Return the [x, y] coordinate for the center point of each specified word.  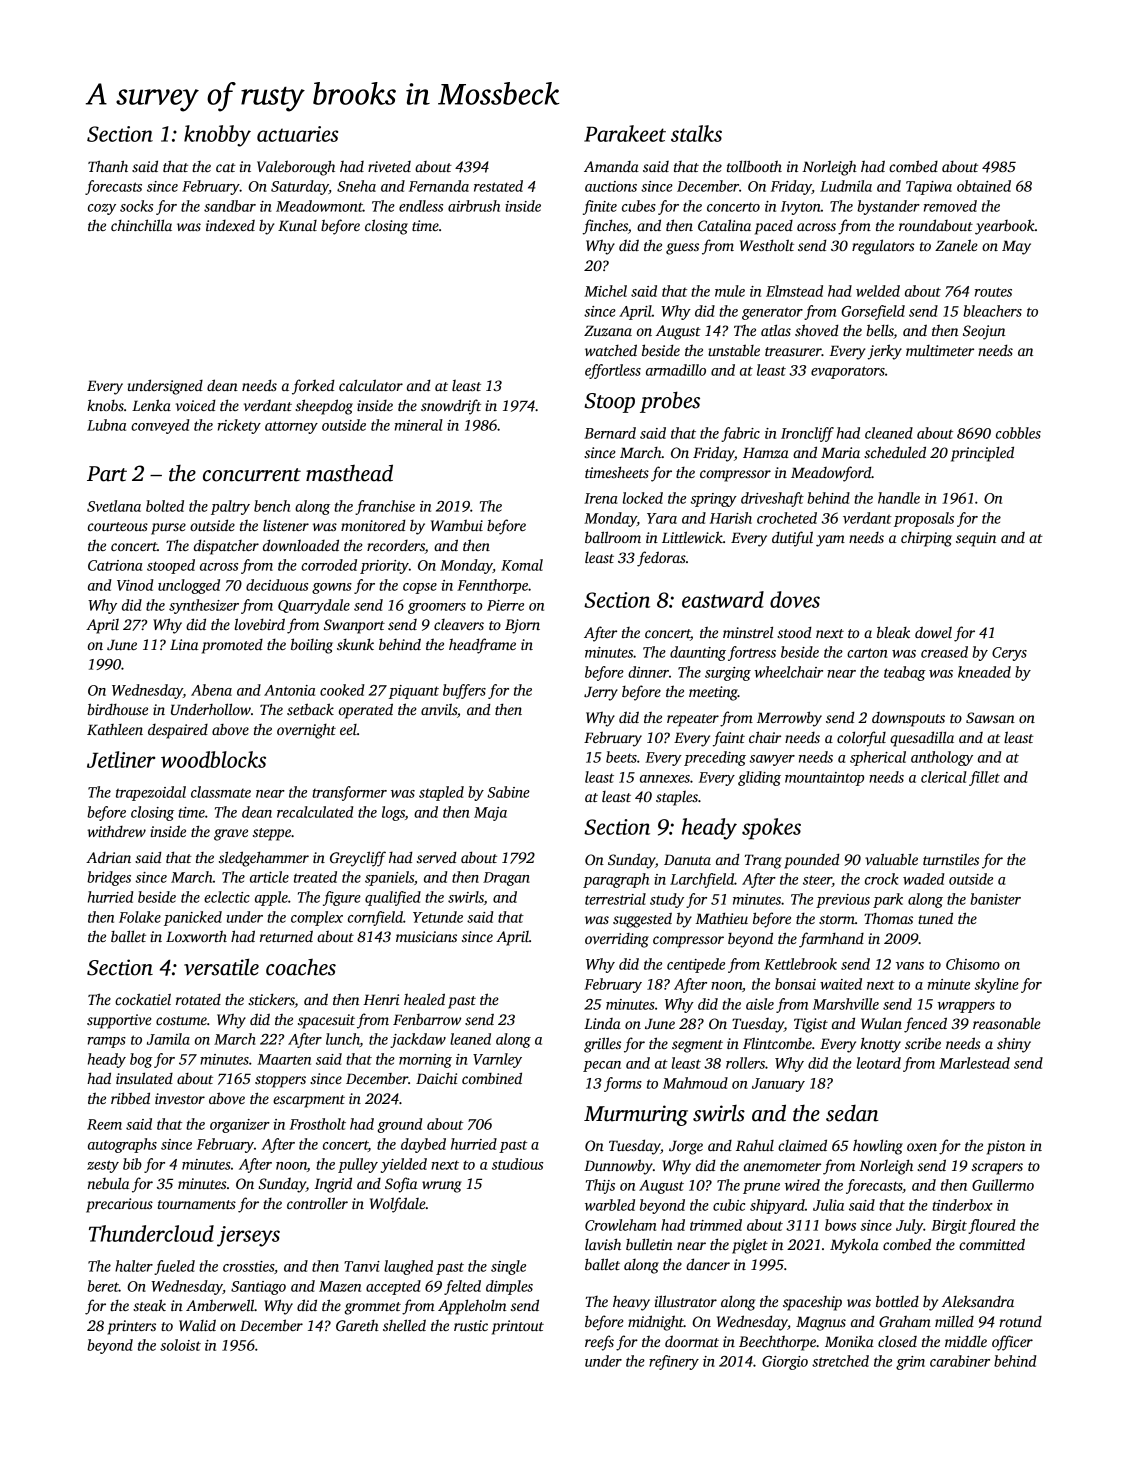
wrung [442, 1187]
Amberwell [220, 1305]
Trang [763, 861]
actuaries [297, 134]
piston [1006, 1147]
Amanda [611, 166]
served [437, 857]
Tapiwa [929, 188]
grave [231, 835]
